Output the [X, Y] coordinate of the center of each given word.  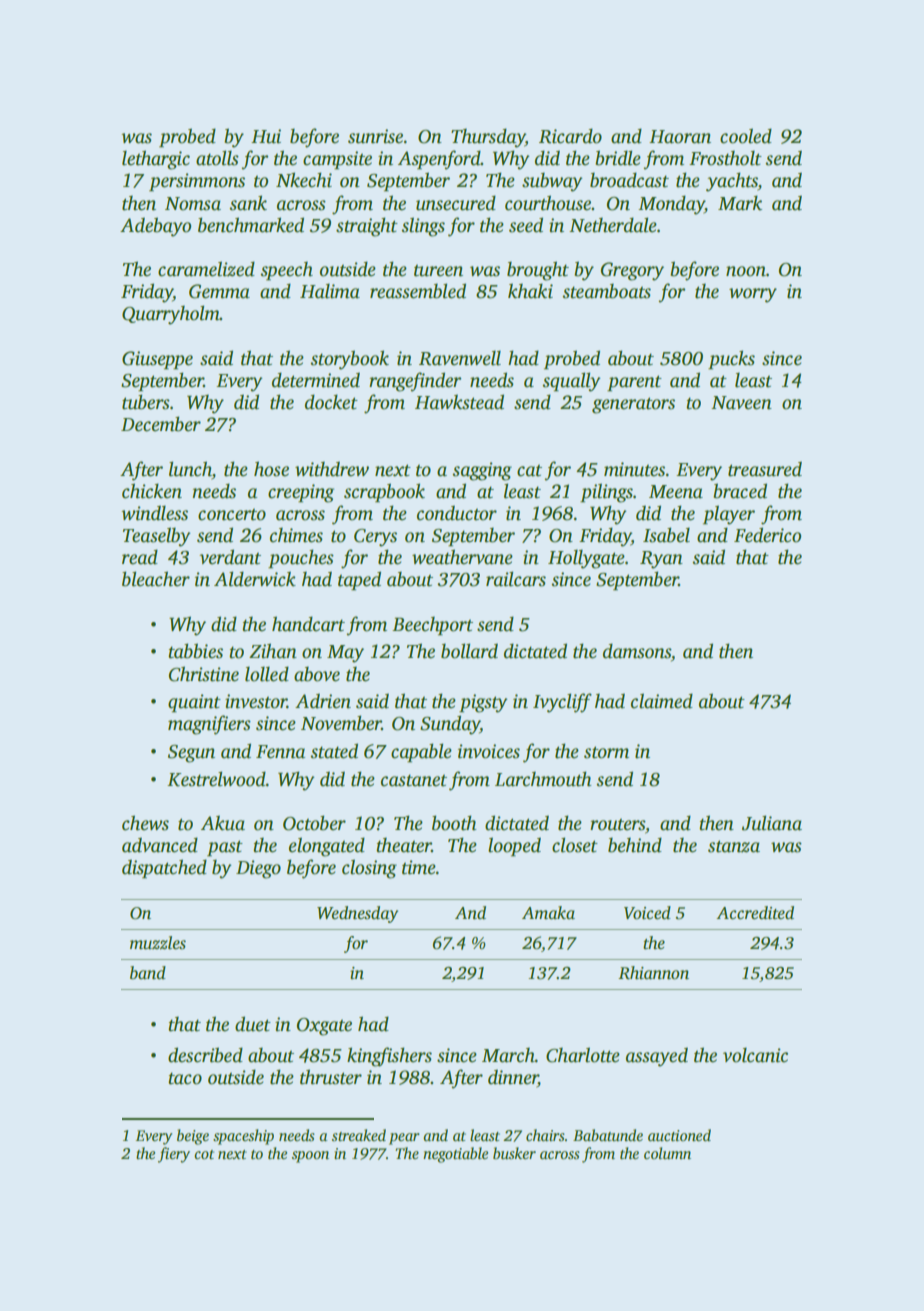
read [140, 557]
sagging [482, 471]
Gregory [632, 271]
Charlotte [583, 1055]
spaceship [243, 1137]
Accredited [755, 913]
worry [753, 295]
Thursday [488, 138]
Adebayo [155, 227]
